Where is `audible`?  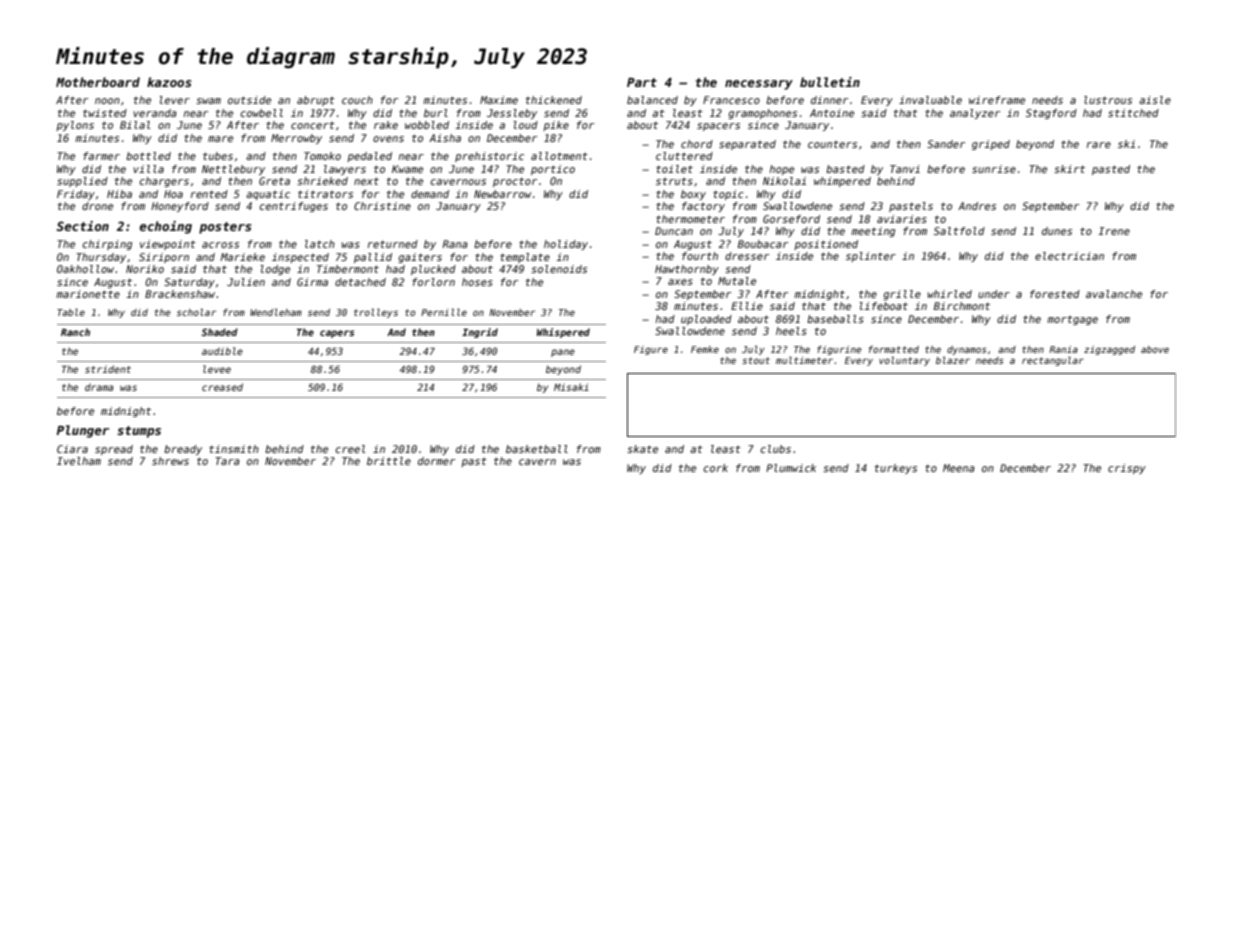 audible is located at coordinates (222, 351).
